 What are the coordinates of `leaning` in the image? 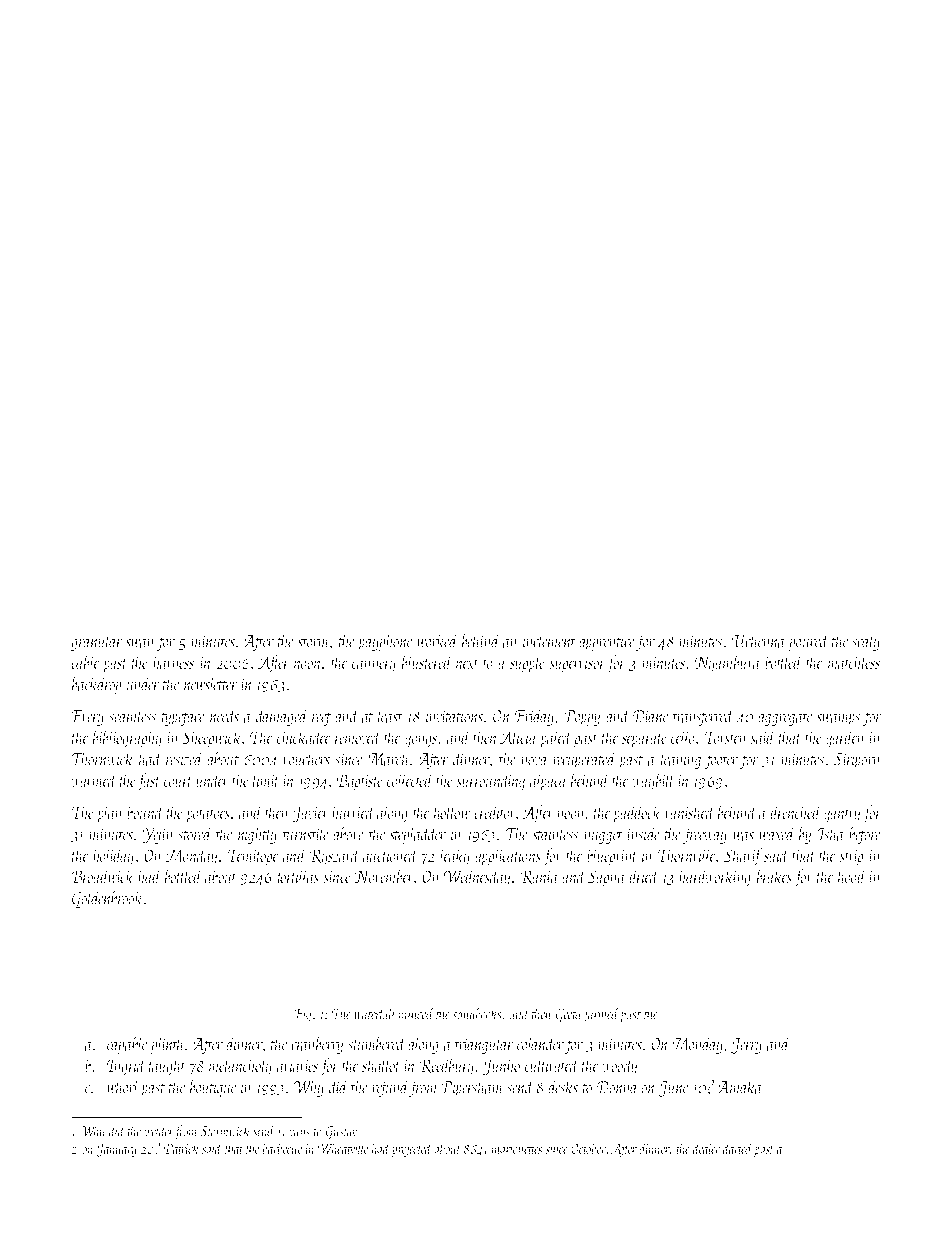 It's located at (681, 760).
